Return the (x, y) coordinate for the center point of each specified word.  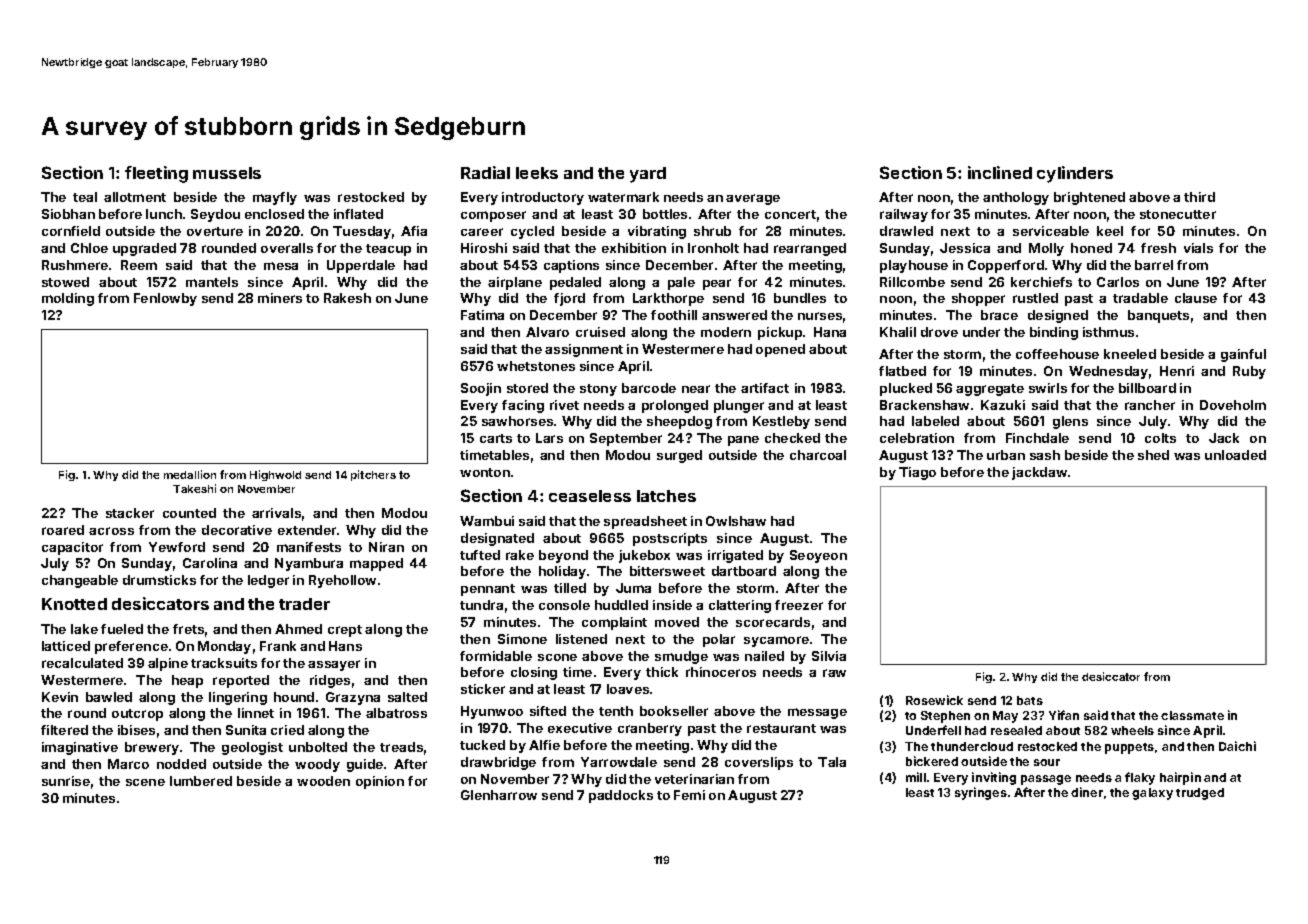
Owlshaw (736, 521)
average (753, 199)
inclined (1000, 172)
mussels (227, 173)
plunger (739, 406)
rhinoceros (721, 672)
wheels (1132, 730)
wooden (323, 781)
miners (280, 298)
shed (1153, 455)
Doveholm (1233, 405)
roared (63, 530)
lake (84, 629)
